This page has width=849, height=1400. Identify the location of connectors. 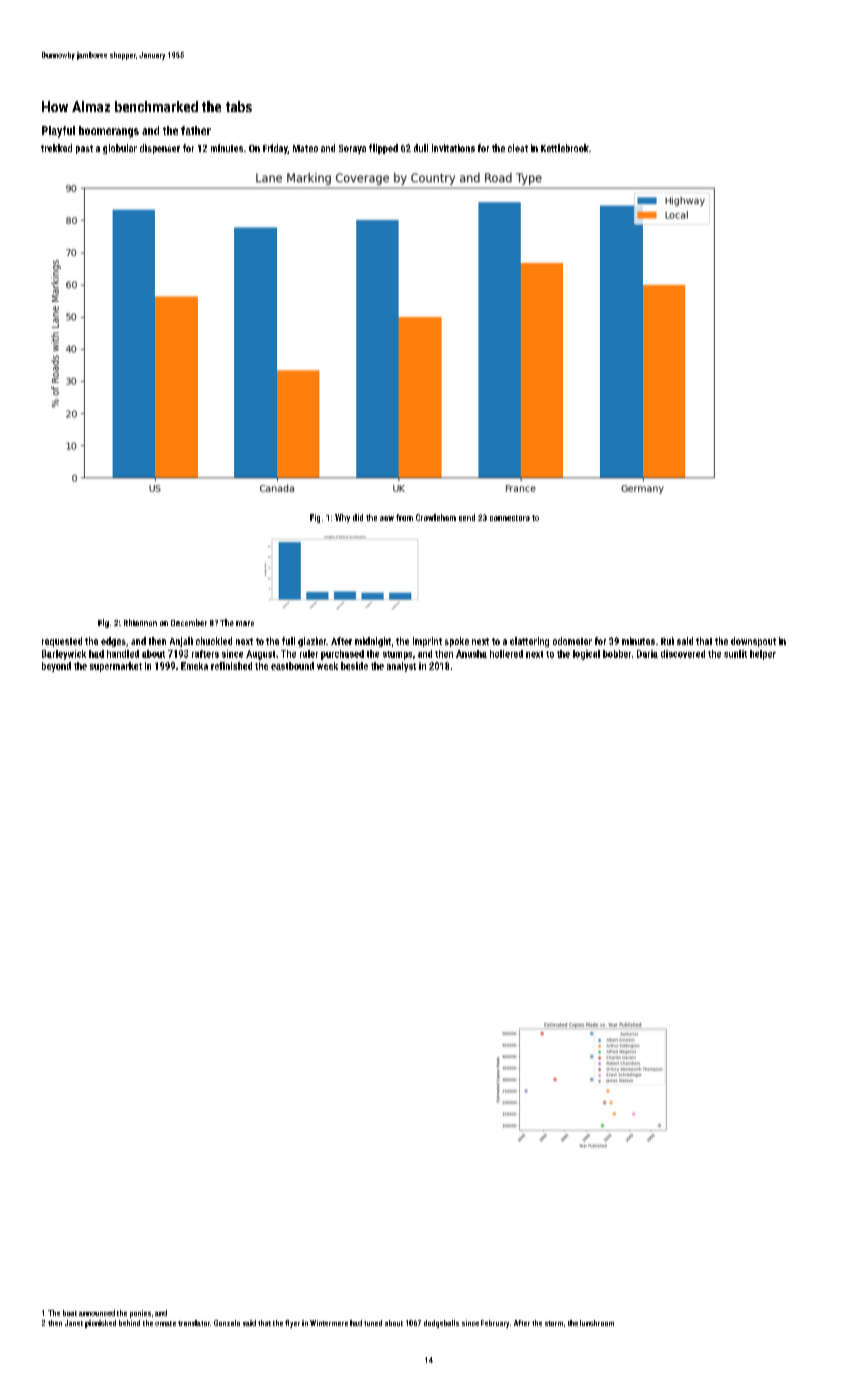
(510, 518).
